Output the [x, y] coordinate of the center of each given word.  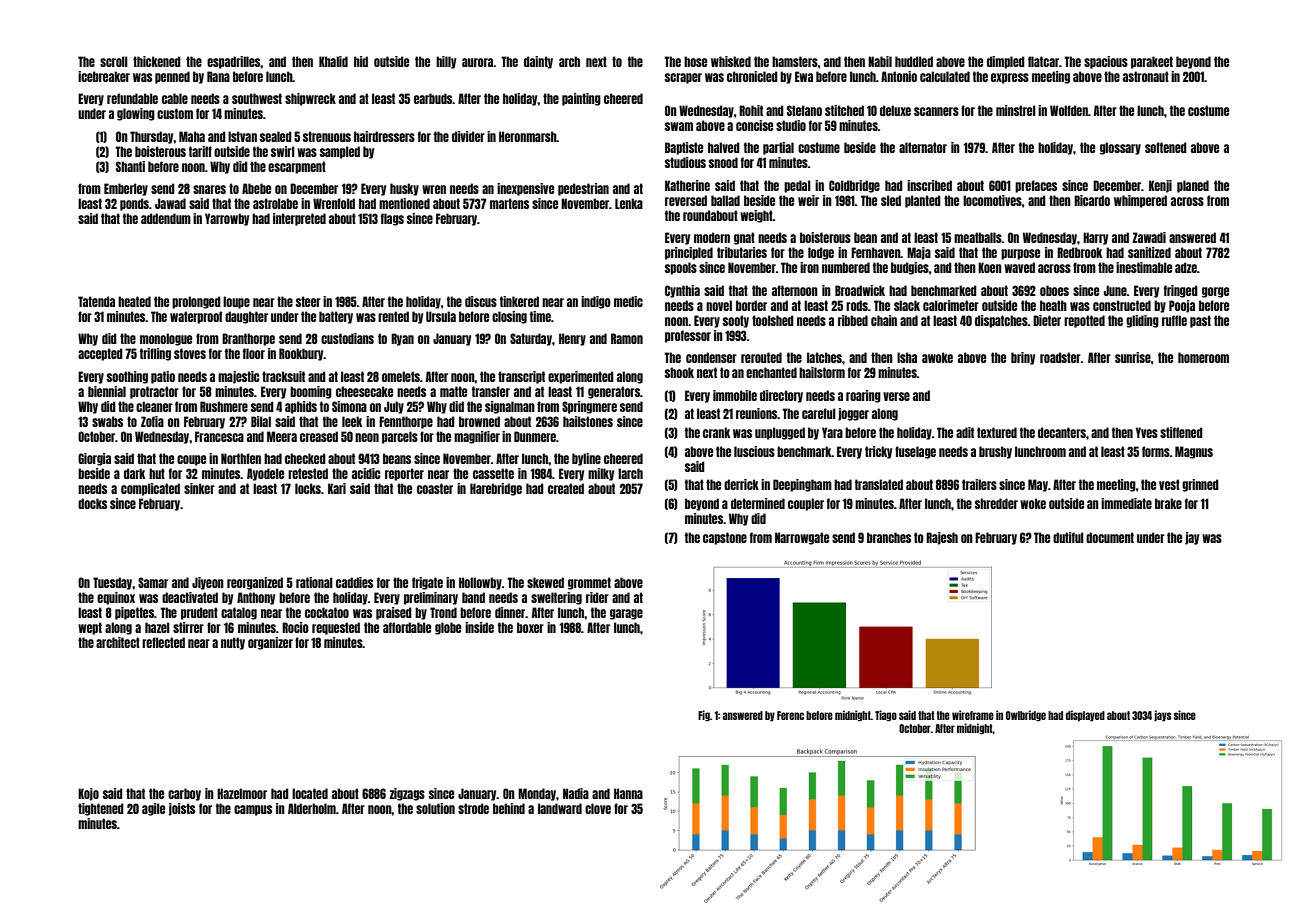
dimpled [1006, 62]
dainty [538, 62]
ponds [134, 204]
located [310, 793]
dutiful [1068, 537]
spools [681, 268]
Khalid [333, 61]
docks [92, 503]
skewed [545, 582]
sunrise [1133, 357]
